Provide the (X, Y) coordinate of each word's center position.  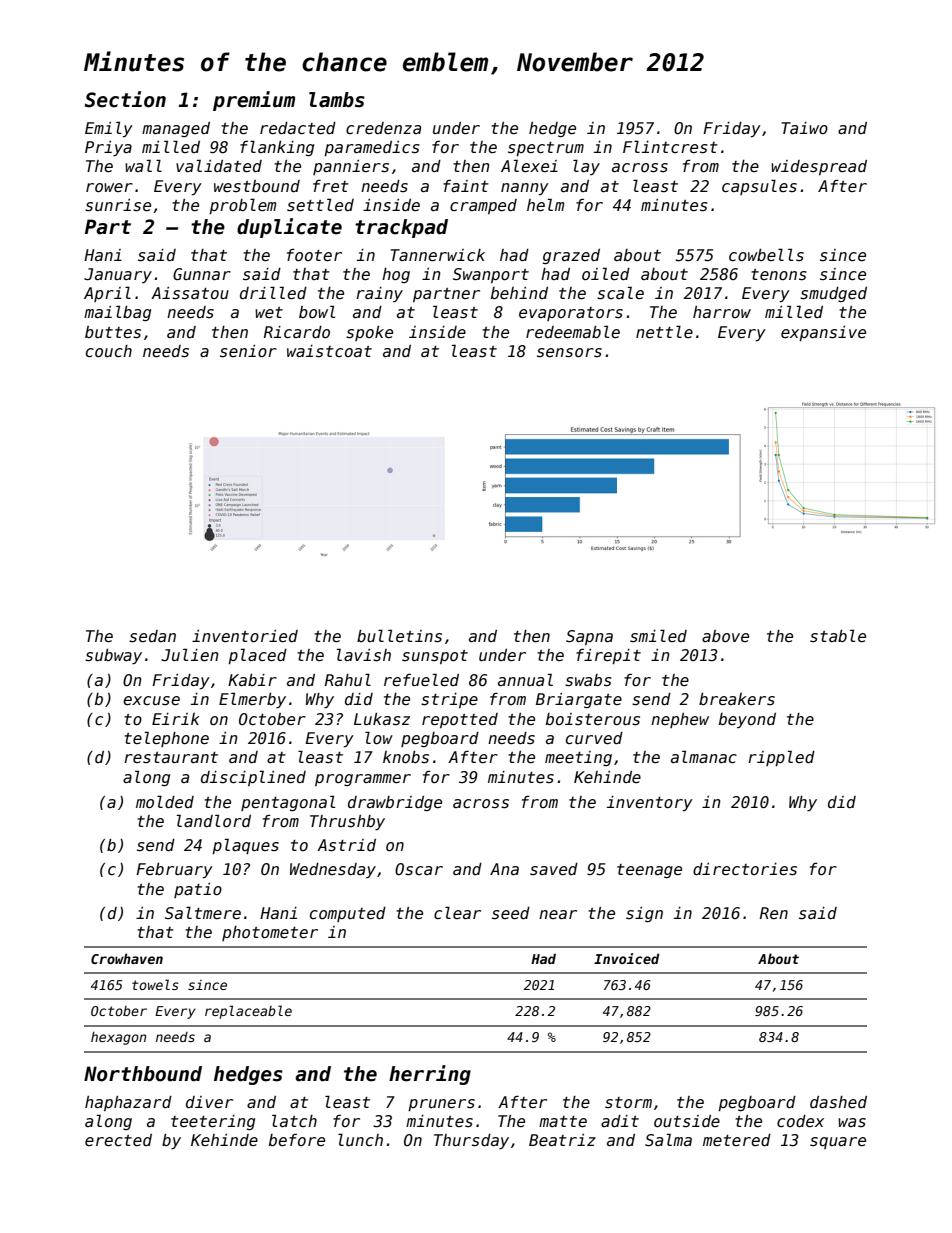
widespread (819, 167)
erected (118, 1140)
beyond (747, 720)
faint (466, 186)
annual (525, 679)
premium (254, 101)
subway (113, 656)
